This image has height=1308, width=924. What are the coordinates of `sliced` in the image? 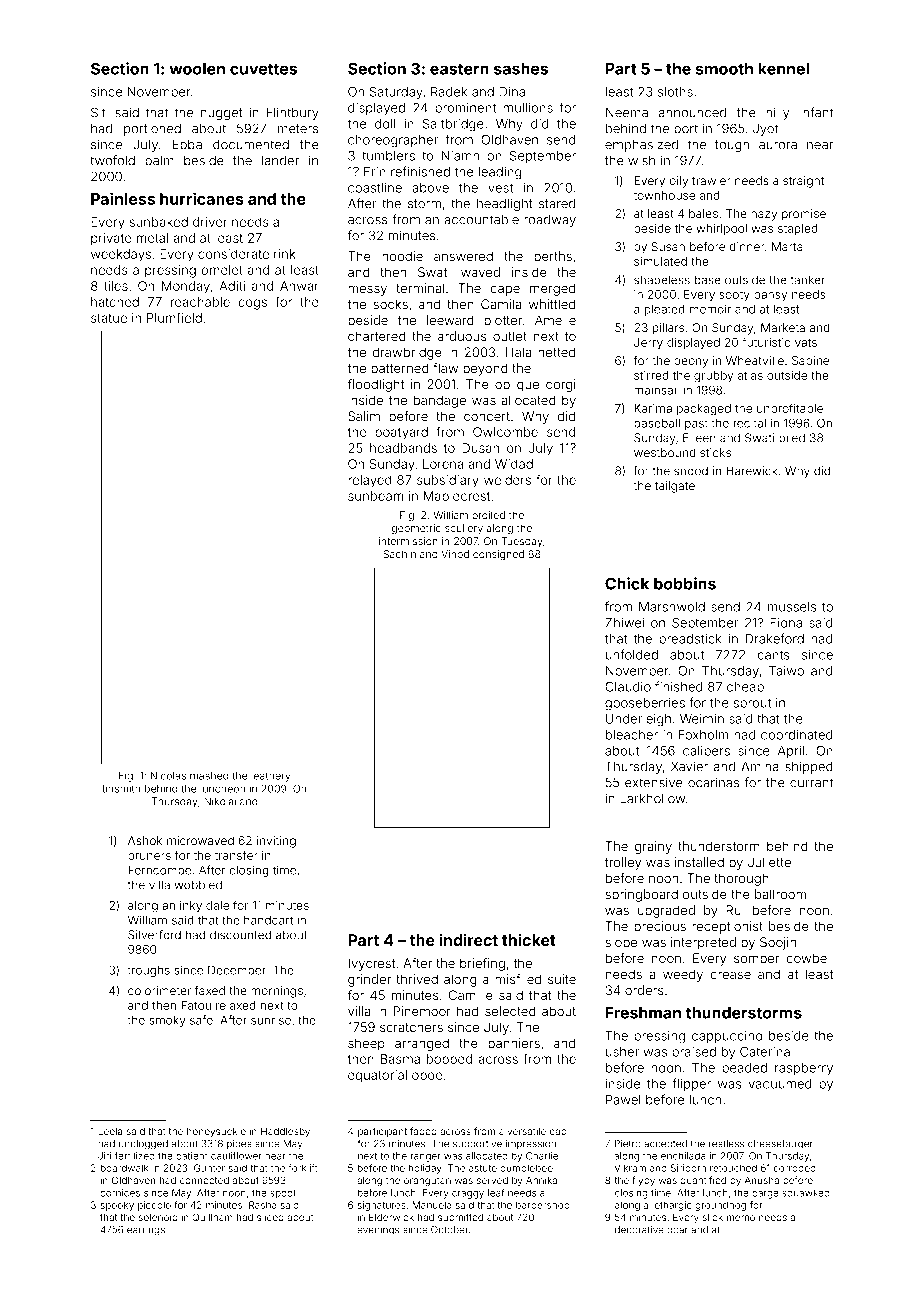 It's located at (270, 1217).
